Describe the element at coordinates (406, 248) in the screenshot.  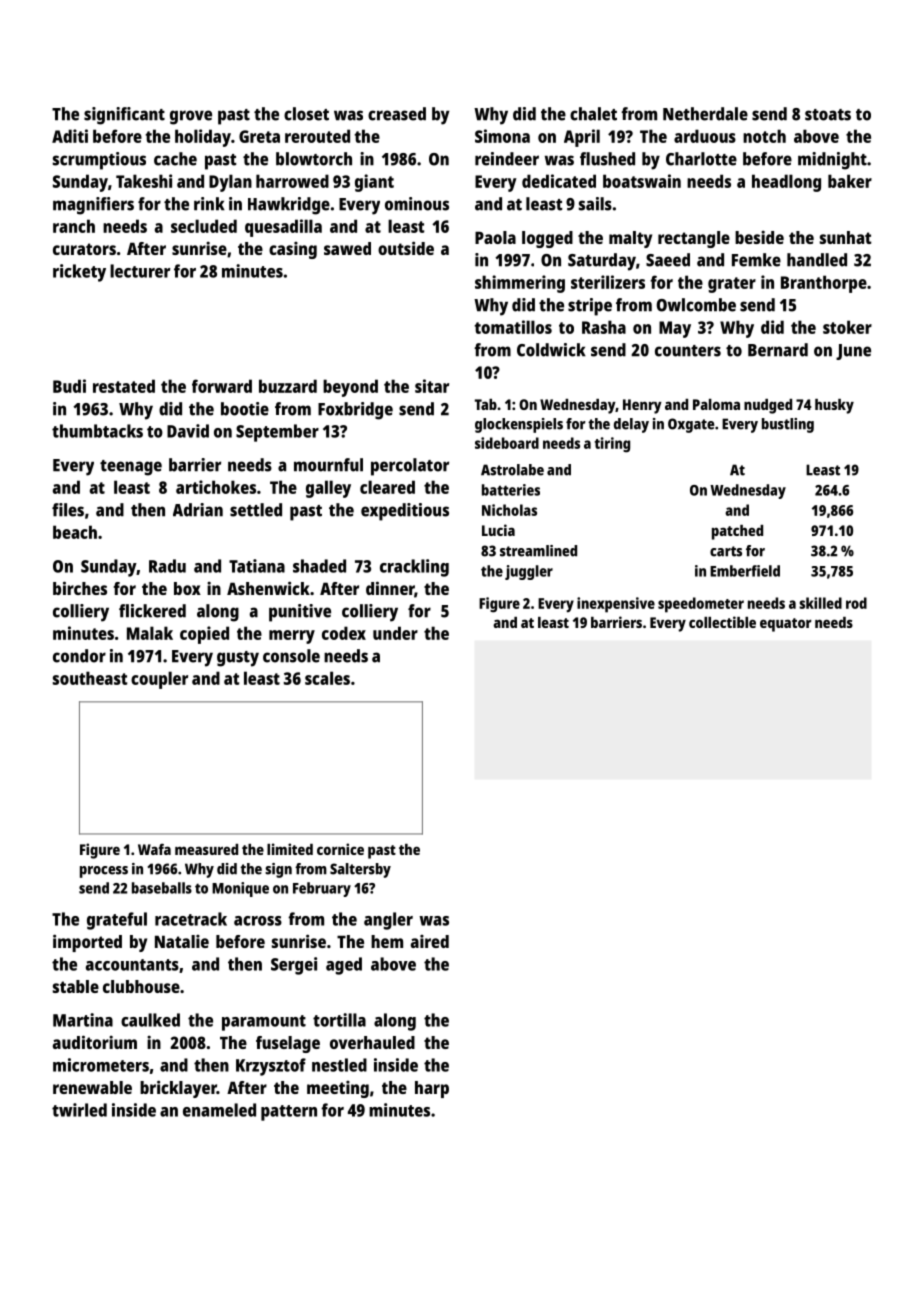
I see `outside` at that location.
